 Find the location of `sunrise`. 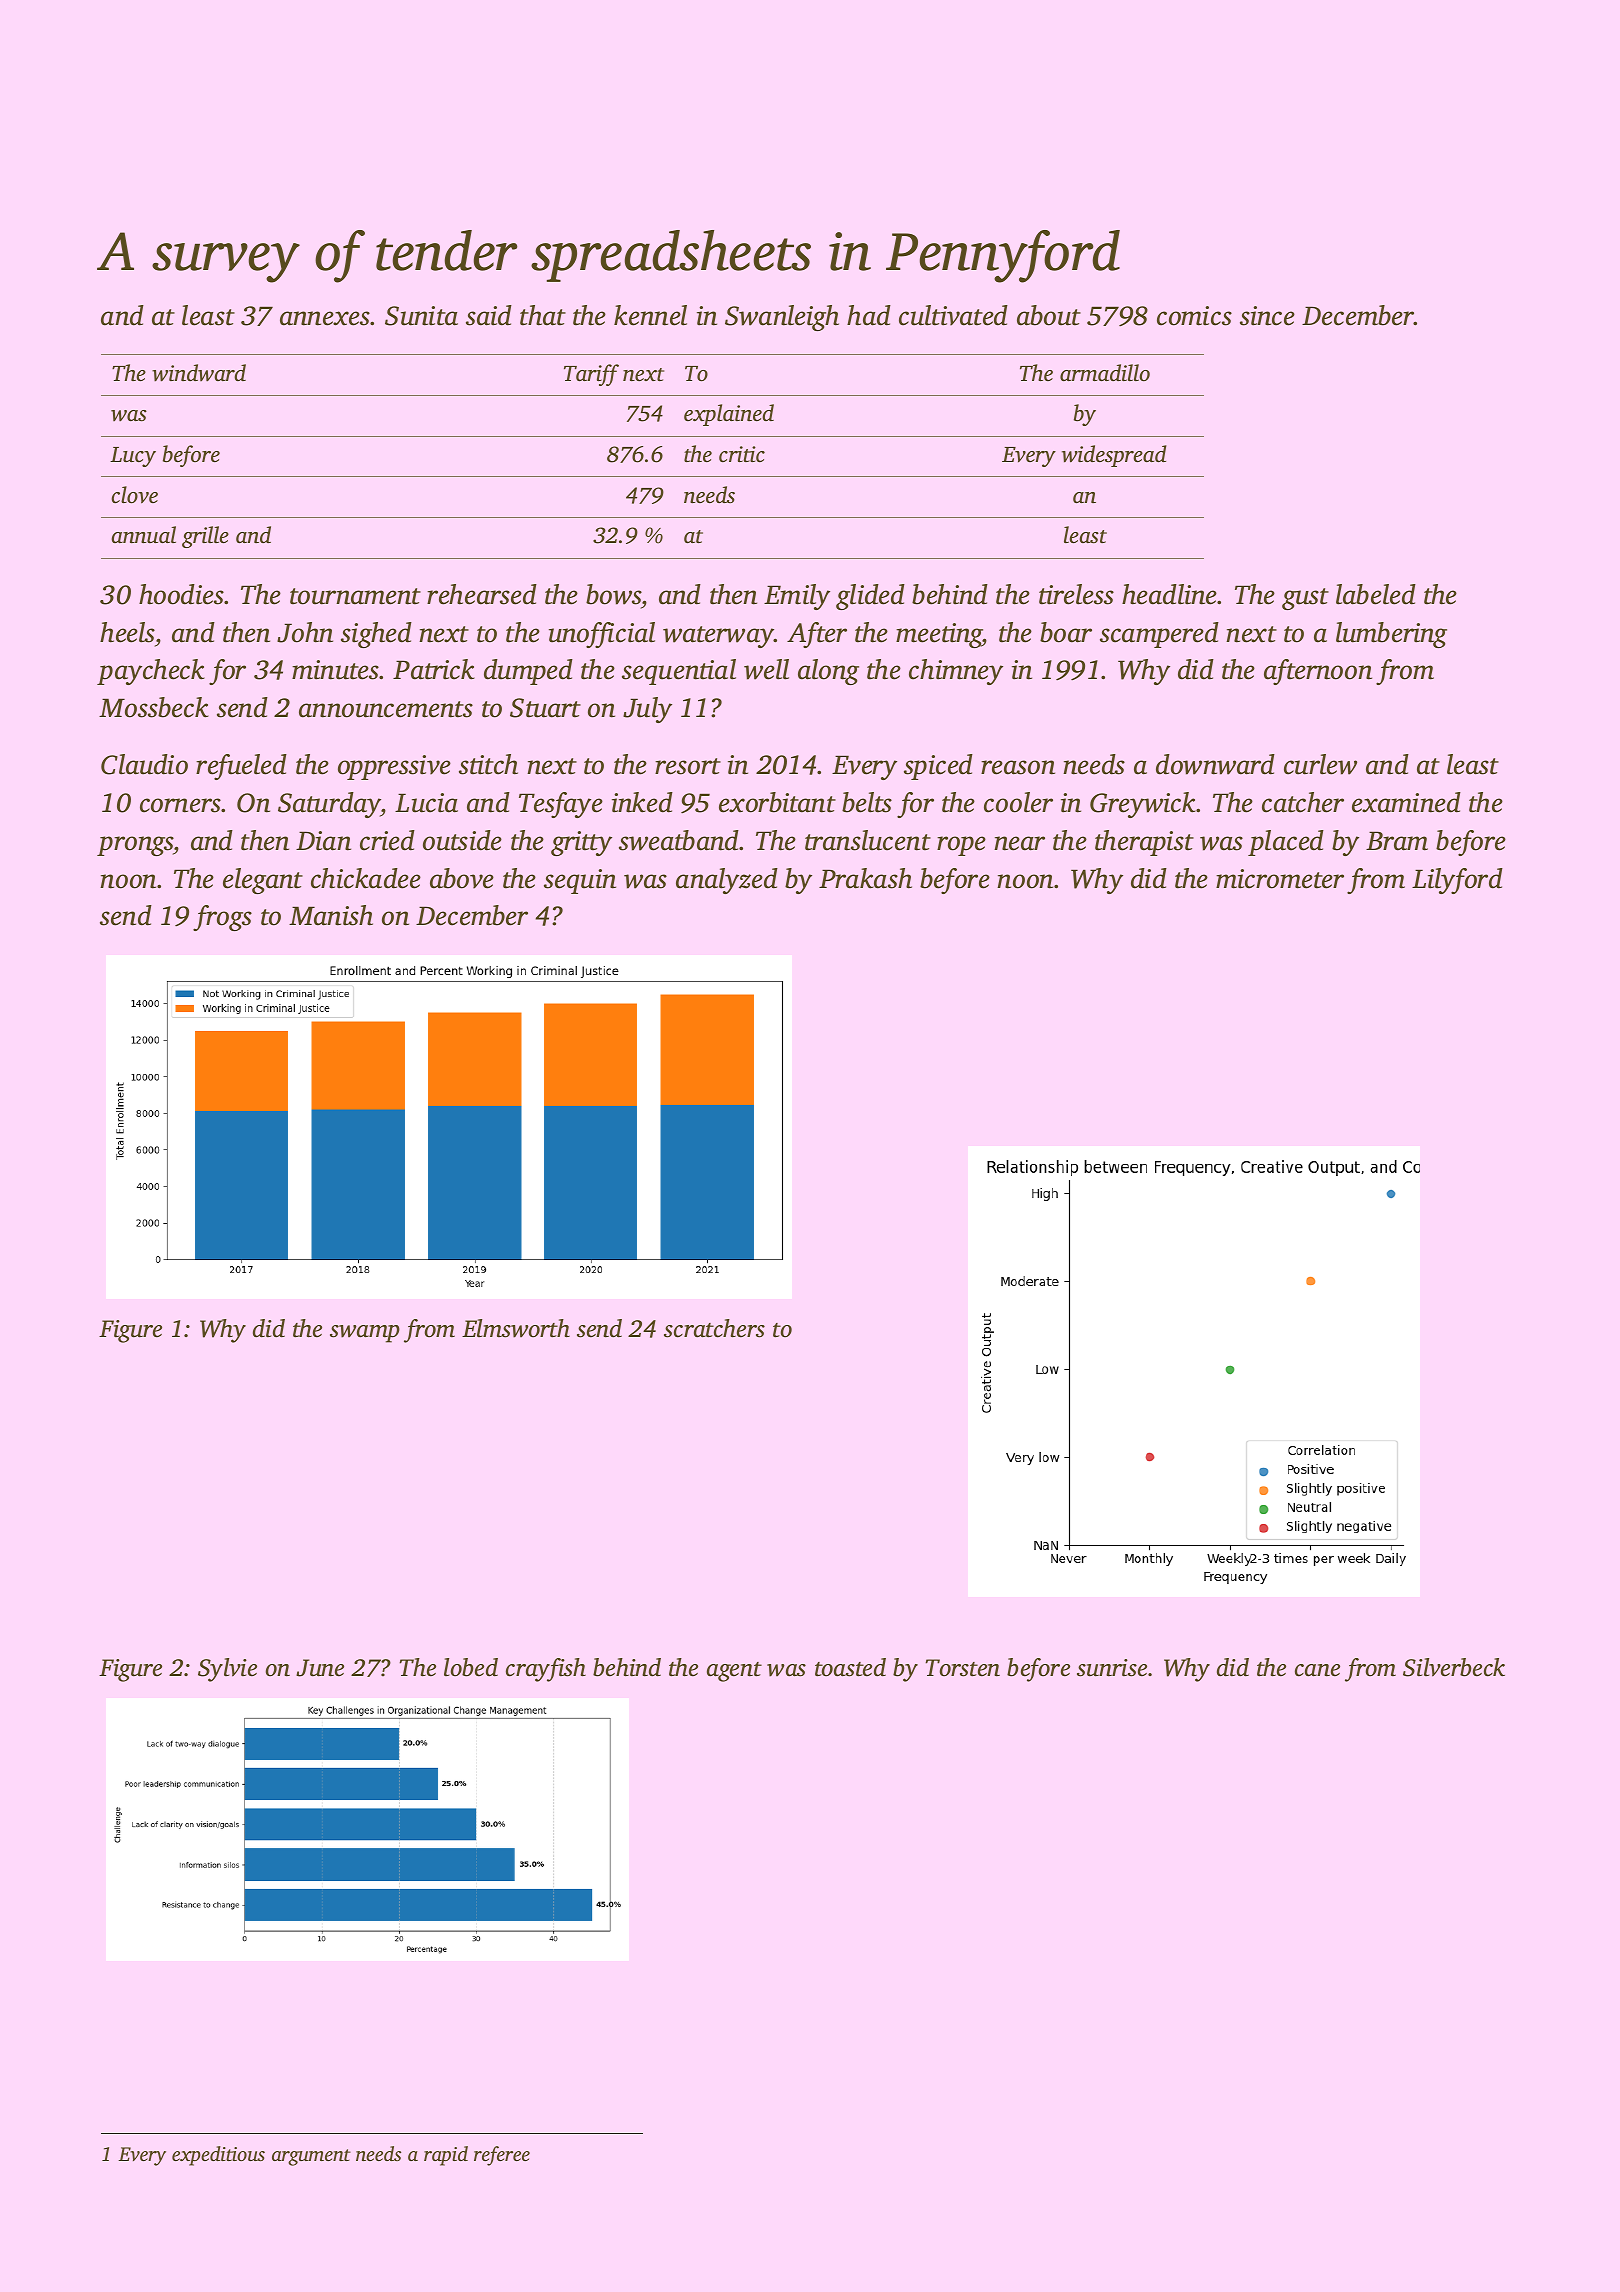

sunrise is located at coordinates (1112, 1668).
